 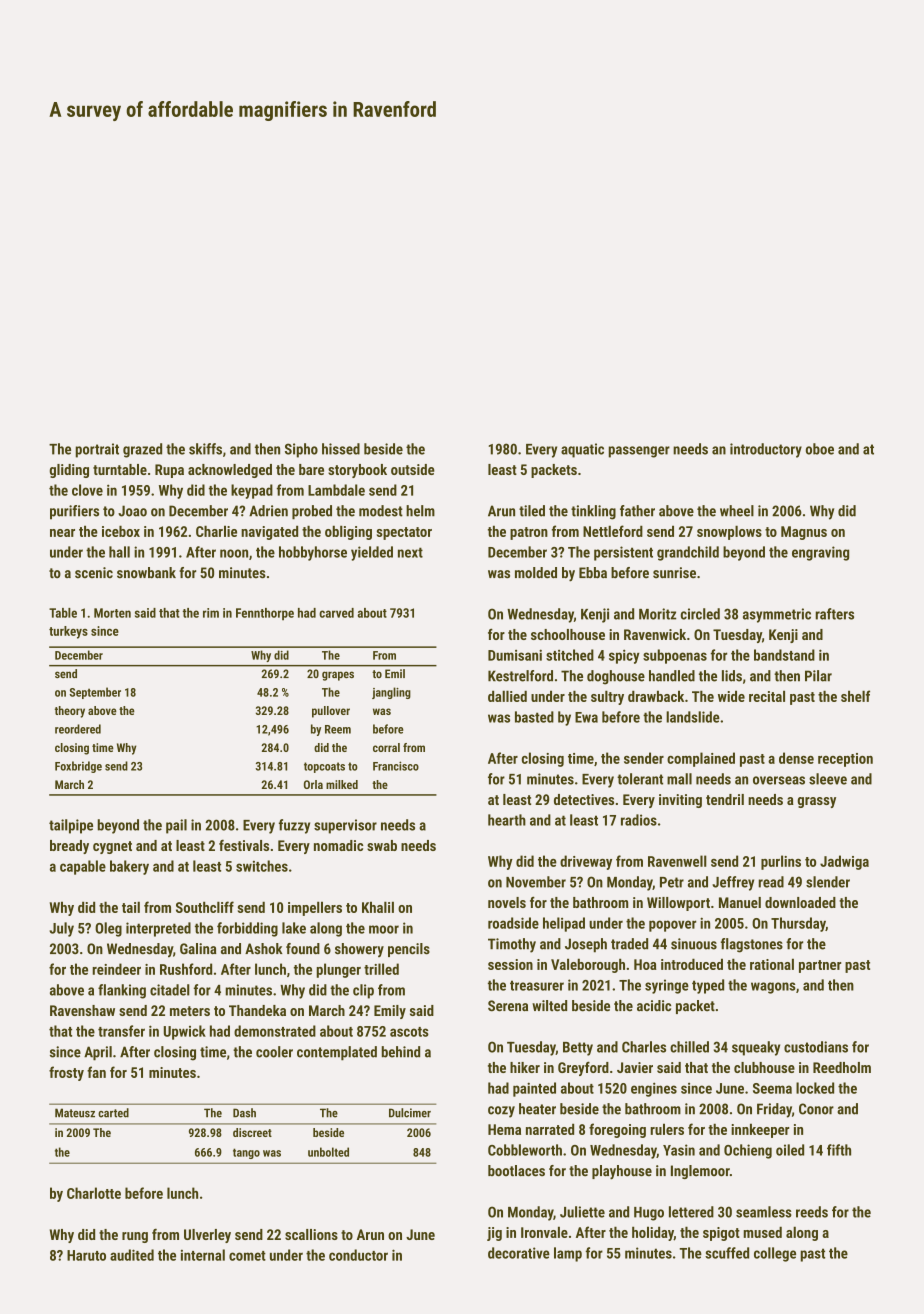 I want to click on behind, so click(x=401, y=1052).
